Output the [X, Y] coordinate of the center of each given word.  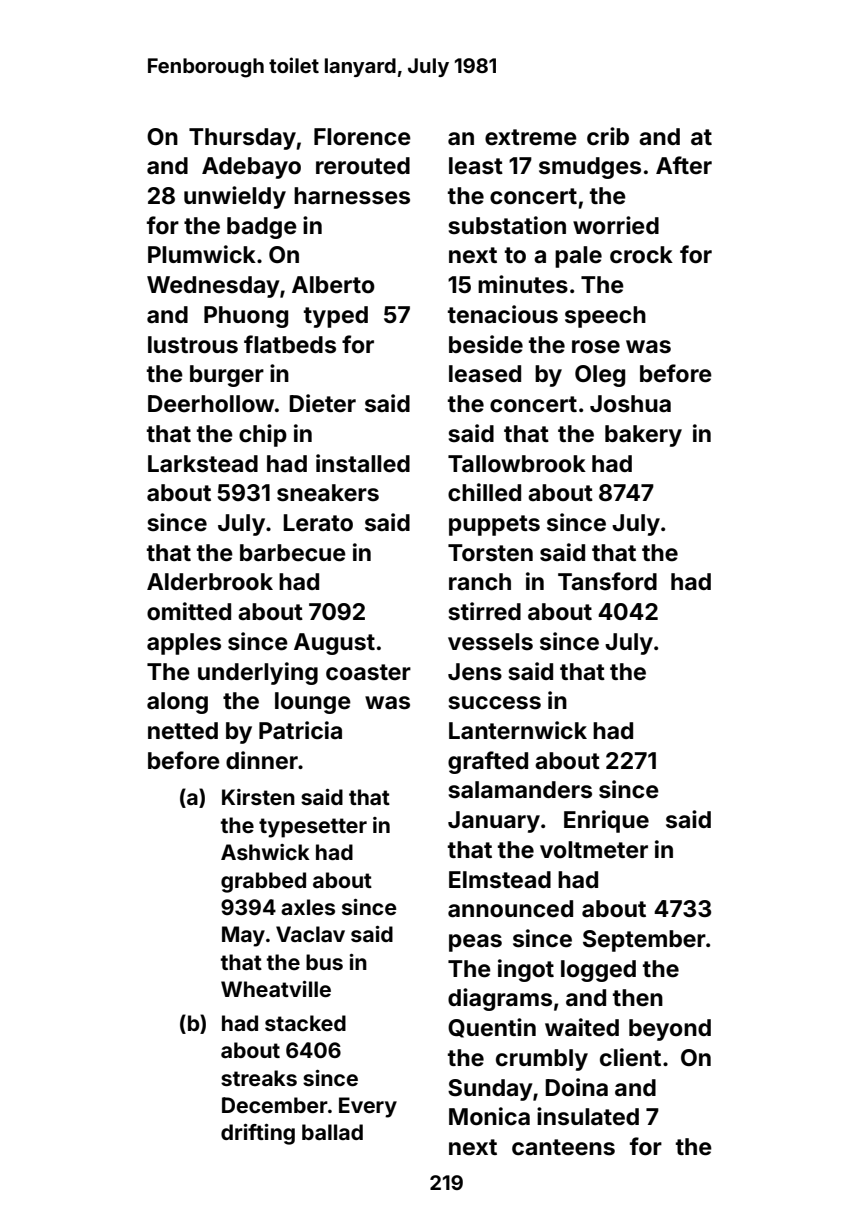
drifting [258, 1134]
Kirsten [258, 797]
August [334, 644]
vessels [490, 642]
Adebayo [251, 168]
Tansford [607, 581]
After [684, 165]
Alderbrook [210, 582]
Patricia [300, 730]
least [476, 166]
